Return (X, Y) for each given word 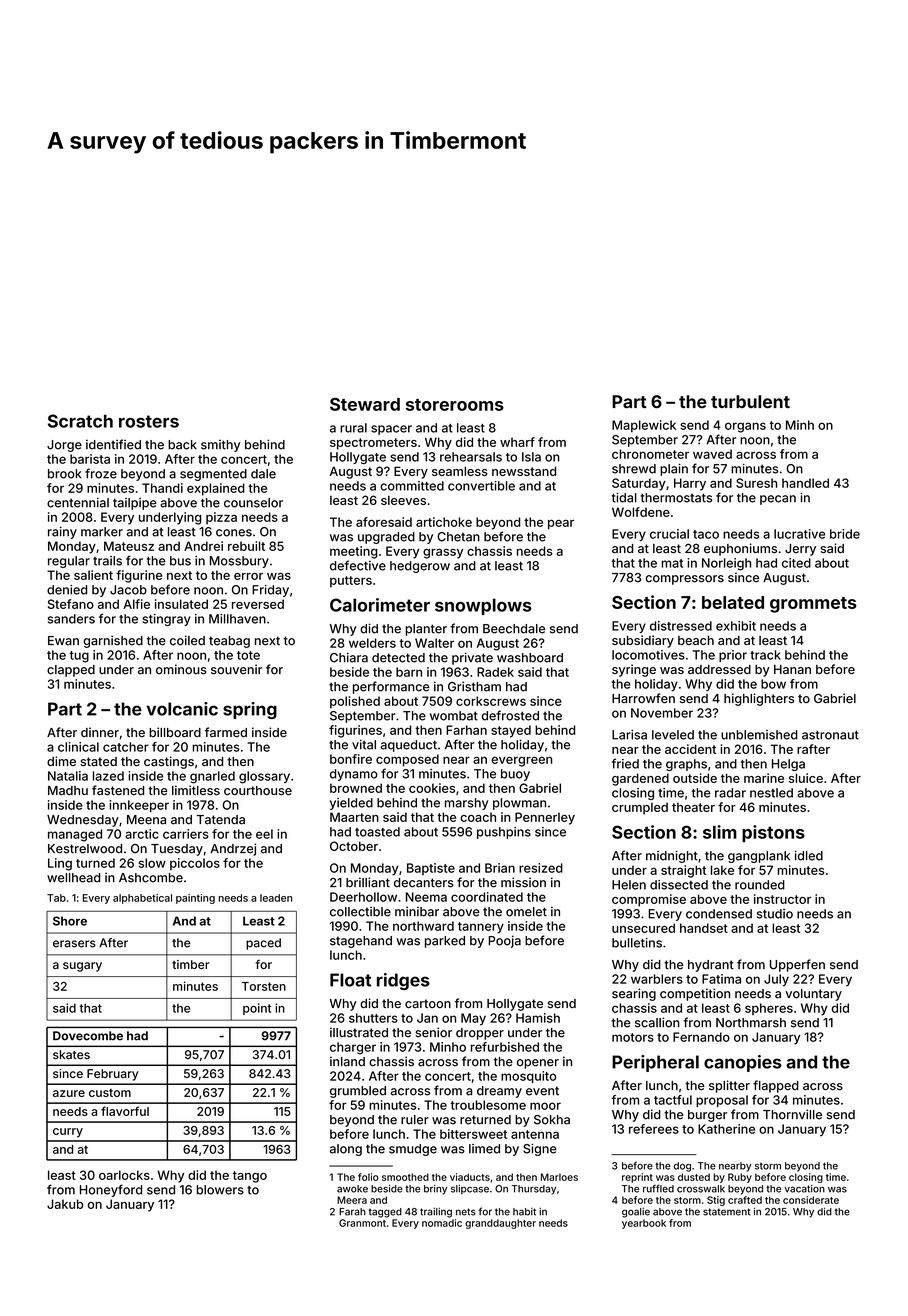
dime (61, 761)
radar (730, 793)
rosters (149, 421)
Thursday (534, 1190)
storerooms (455, 405)
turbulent (750, 401)
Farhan (466, 730)
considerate (811, 1200)
